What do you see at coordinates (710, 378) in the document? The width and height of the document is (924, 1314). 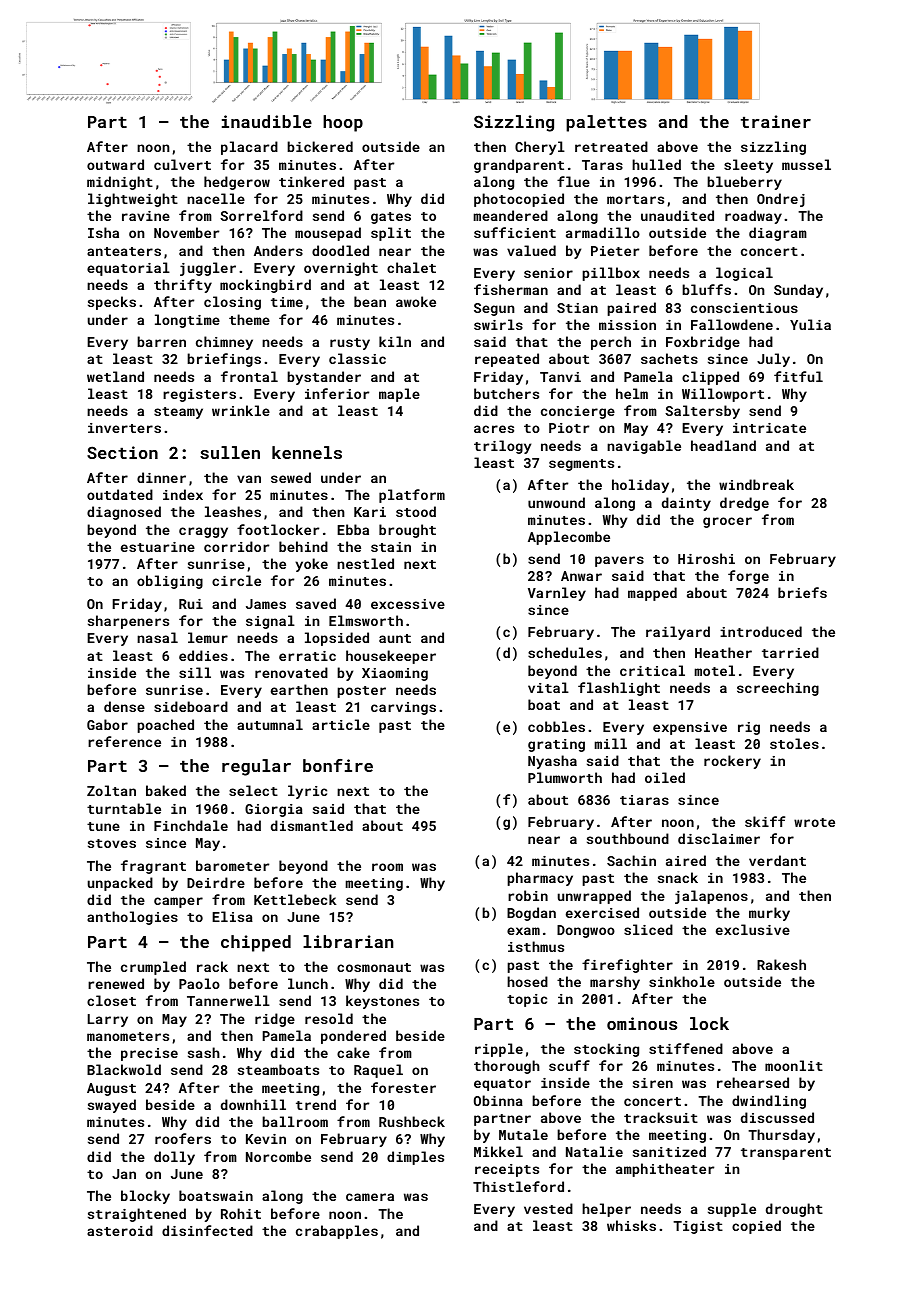 I see `clipped` at bounding box center [710, 378].
